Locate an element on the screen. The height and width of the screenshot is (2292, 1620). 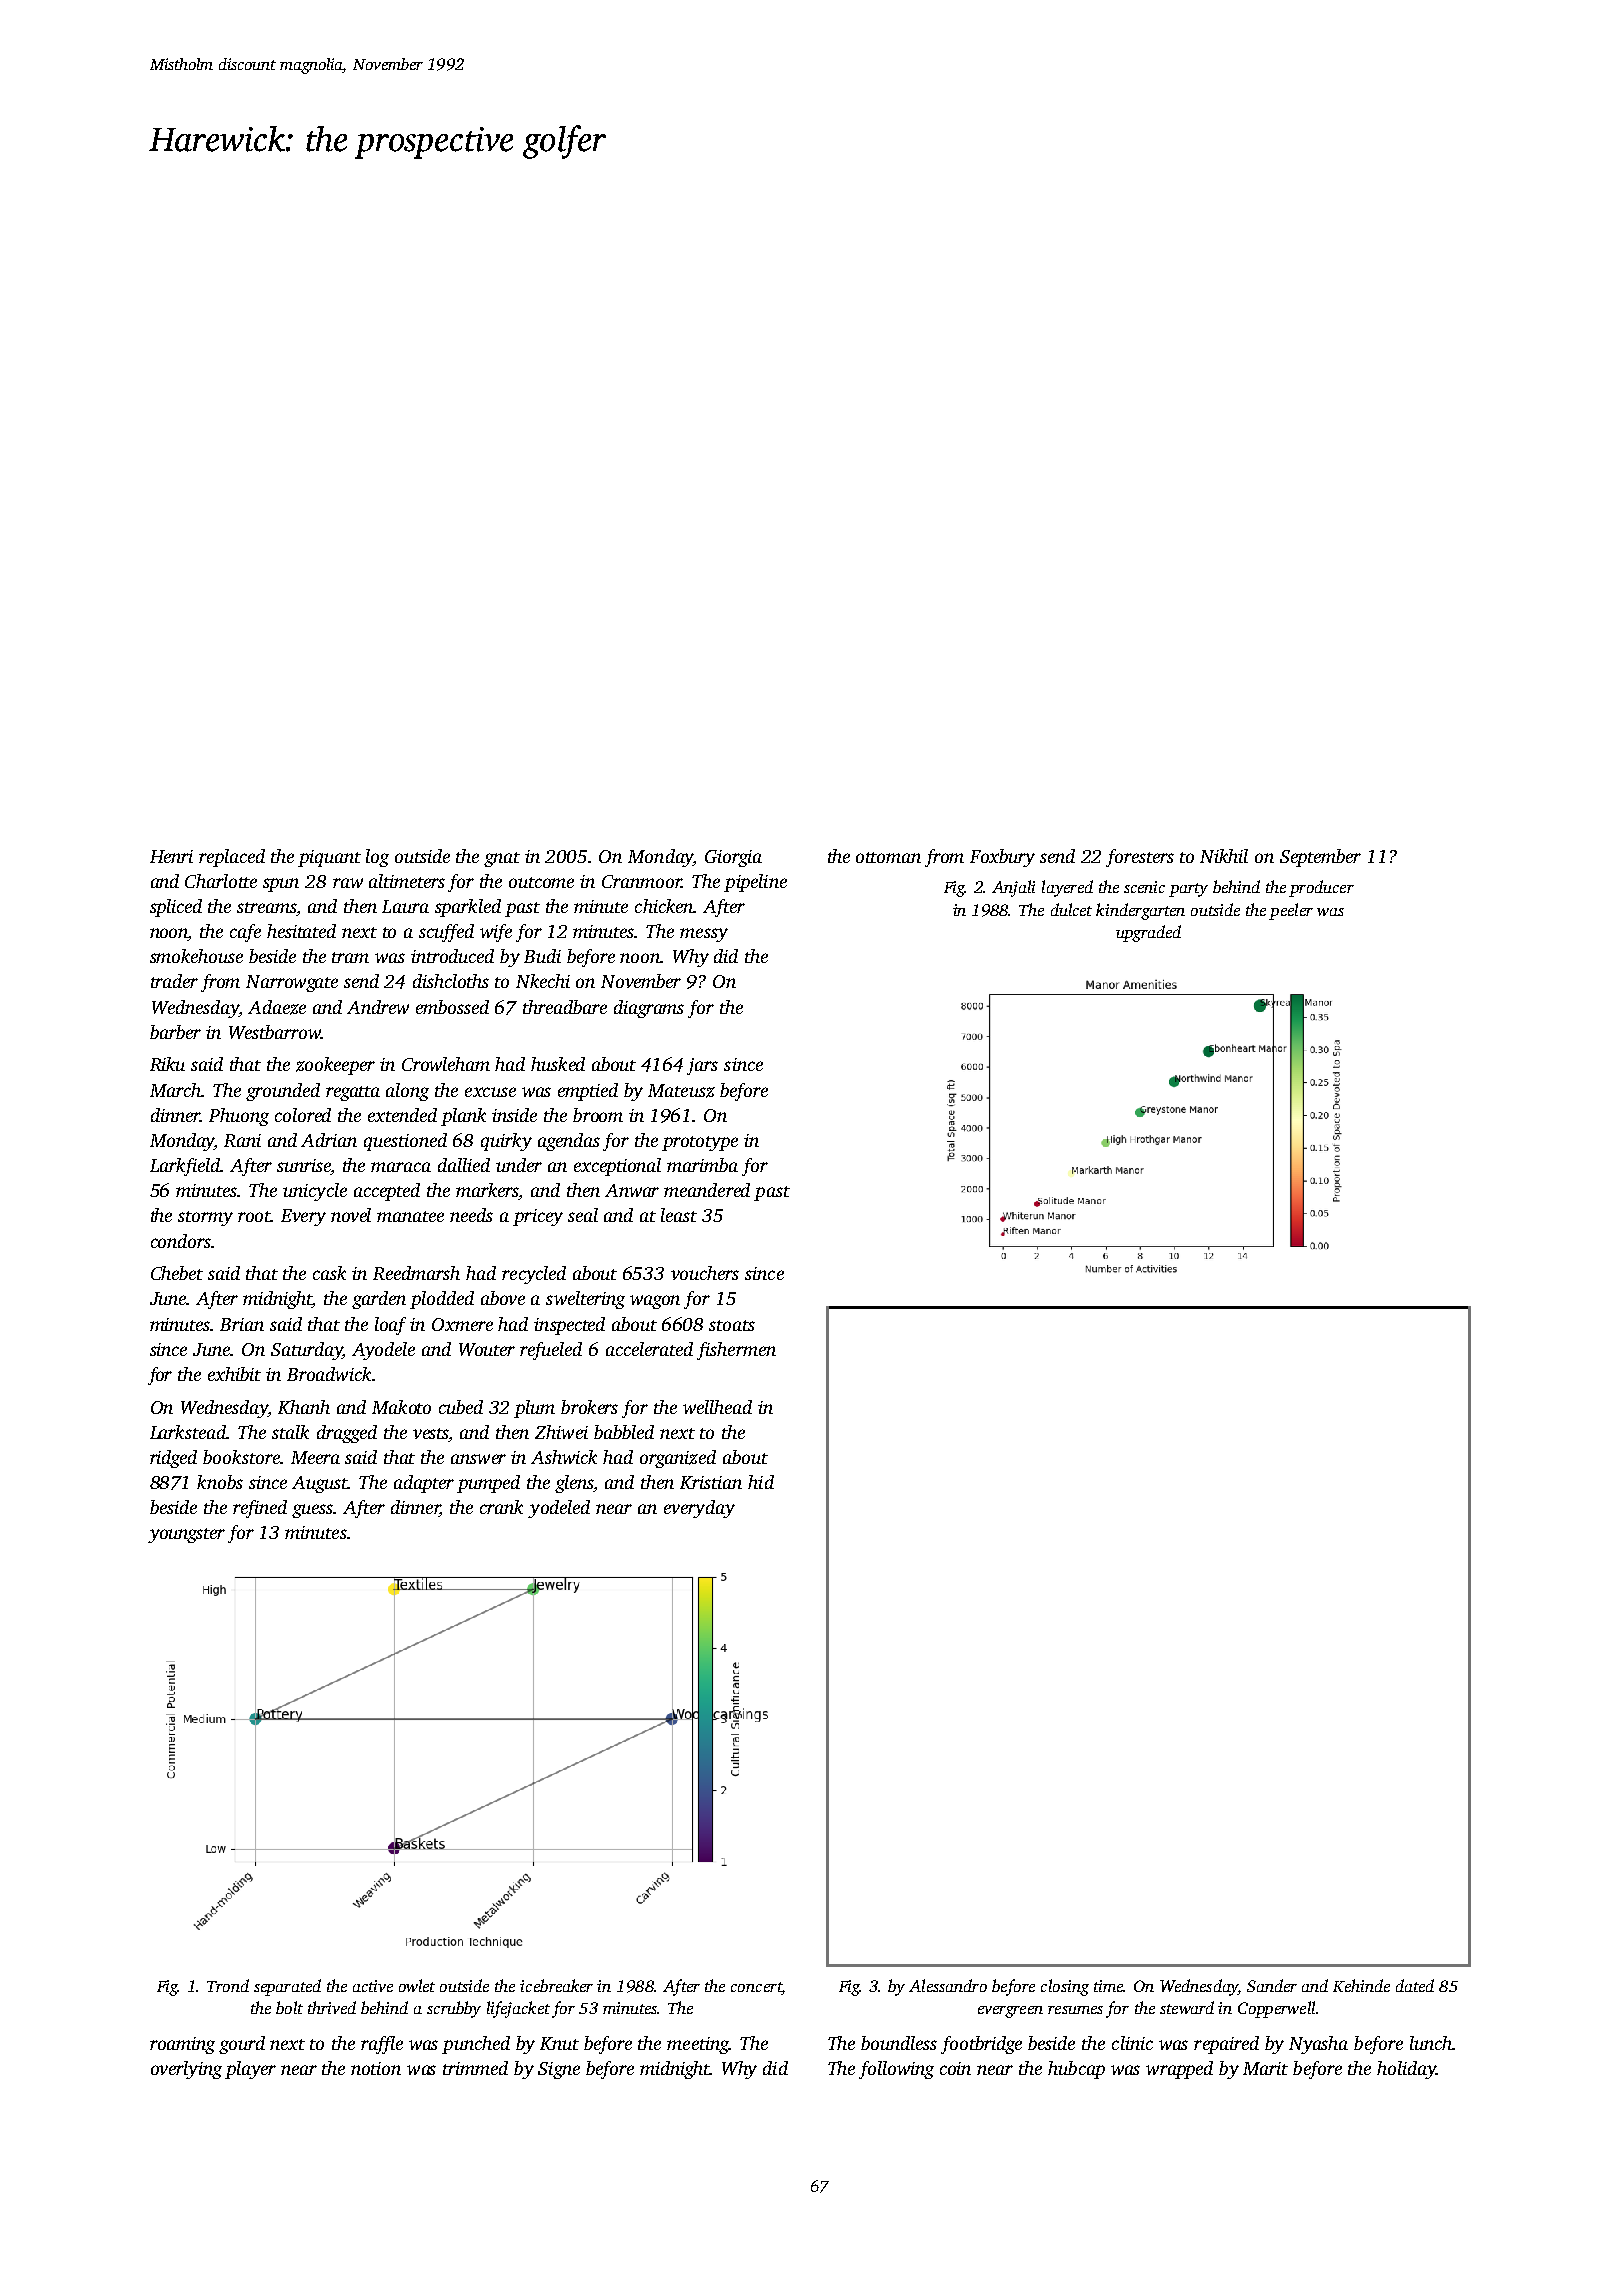
maraca is located at coordinates (401, 1167).
